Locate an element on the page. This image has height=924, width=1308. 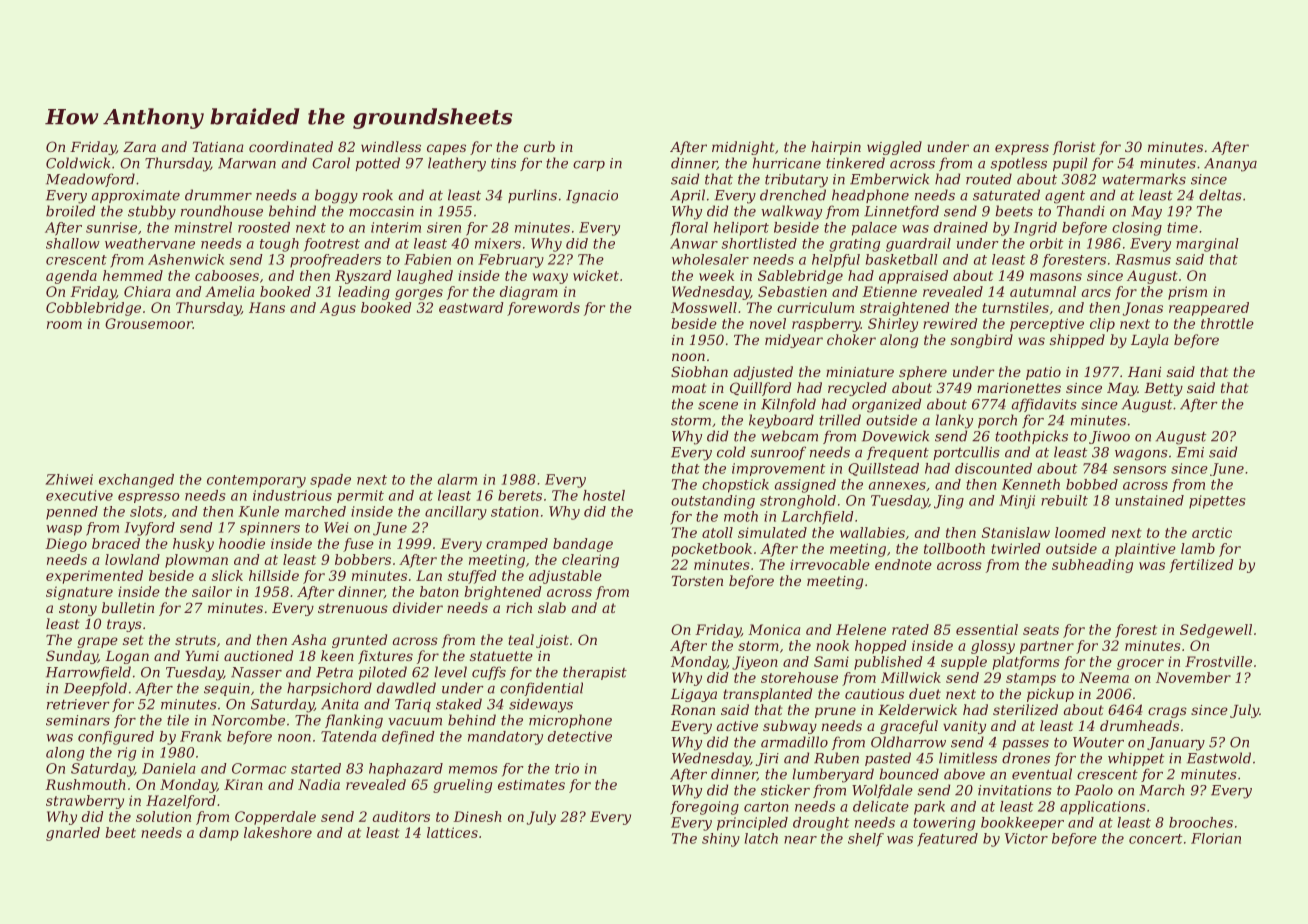
shiny is located at coordinates (721, 840).
